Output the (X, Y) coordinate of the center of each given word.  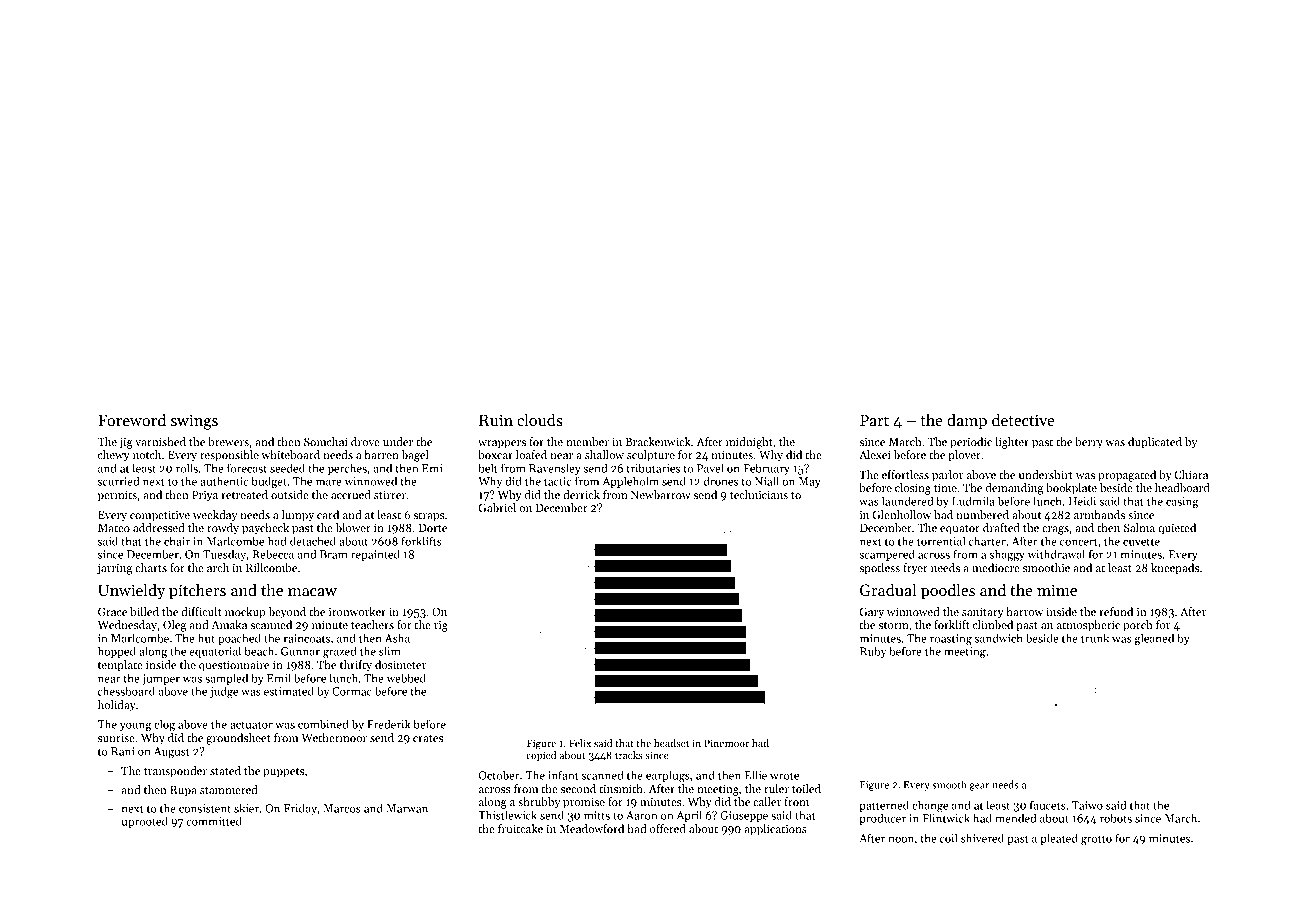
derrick (581, 494)
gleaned (1154, 639)
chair (177, 541)
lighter (1012, 443)
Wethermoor (334, 737)
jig (126, 443)
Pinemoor (726, 743)
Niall (767, 481)
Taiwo (1087, 805)
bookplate (1071, 489)
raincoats (307, 638)
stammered (229, 789)
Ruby (873, 652)
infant (563, 775)
